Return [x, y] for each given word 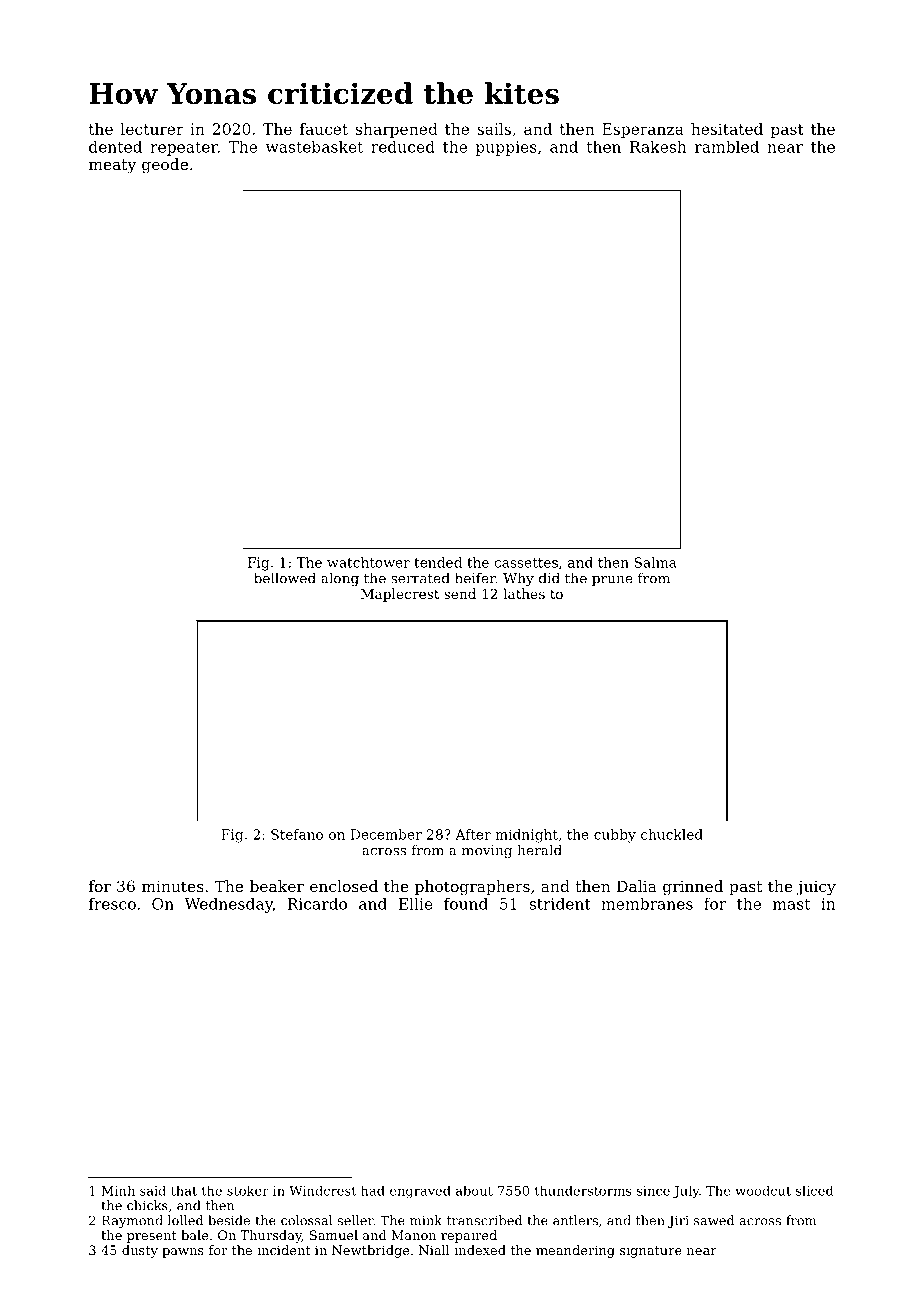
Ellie [415, 903]
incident [284, 1250]
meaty [112, 166]
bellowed [285, 578]
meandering [575, 1251]
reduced [403, 146]
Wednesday [228, 905]
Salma [655, 562]
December [386, 834]
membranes [647, 904]
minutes [173, 886]
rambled [727, 146]
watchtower [368, 562]
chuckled [672, 834]
